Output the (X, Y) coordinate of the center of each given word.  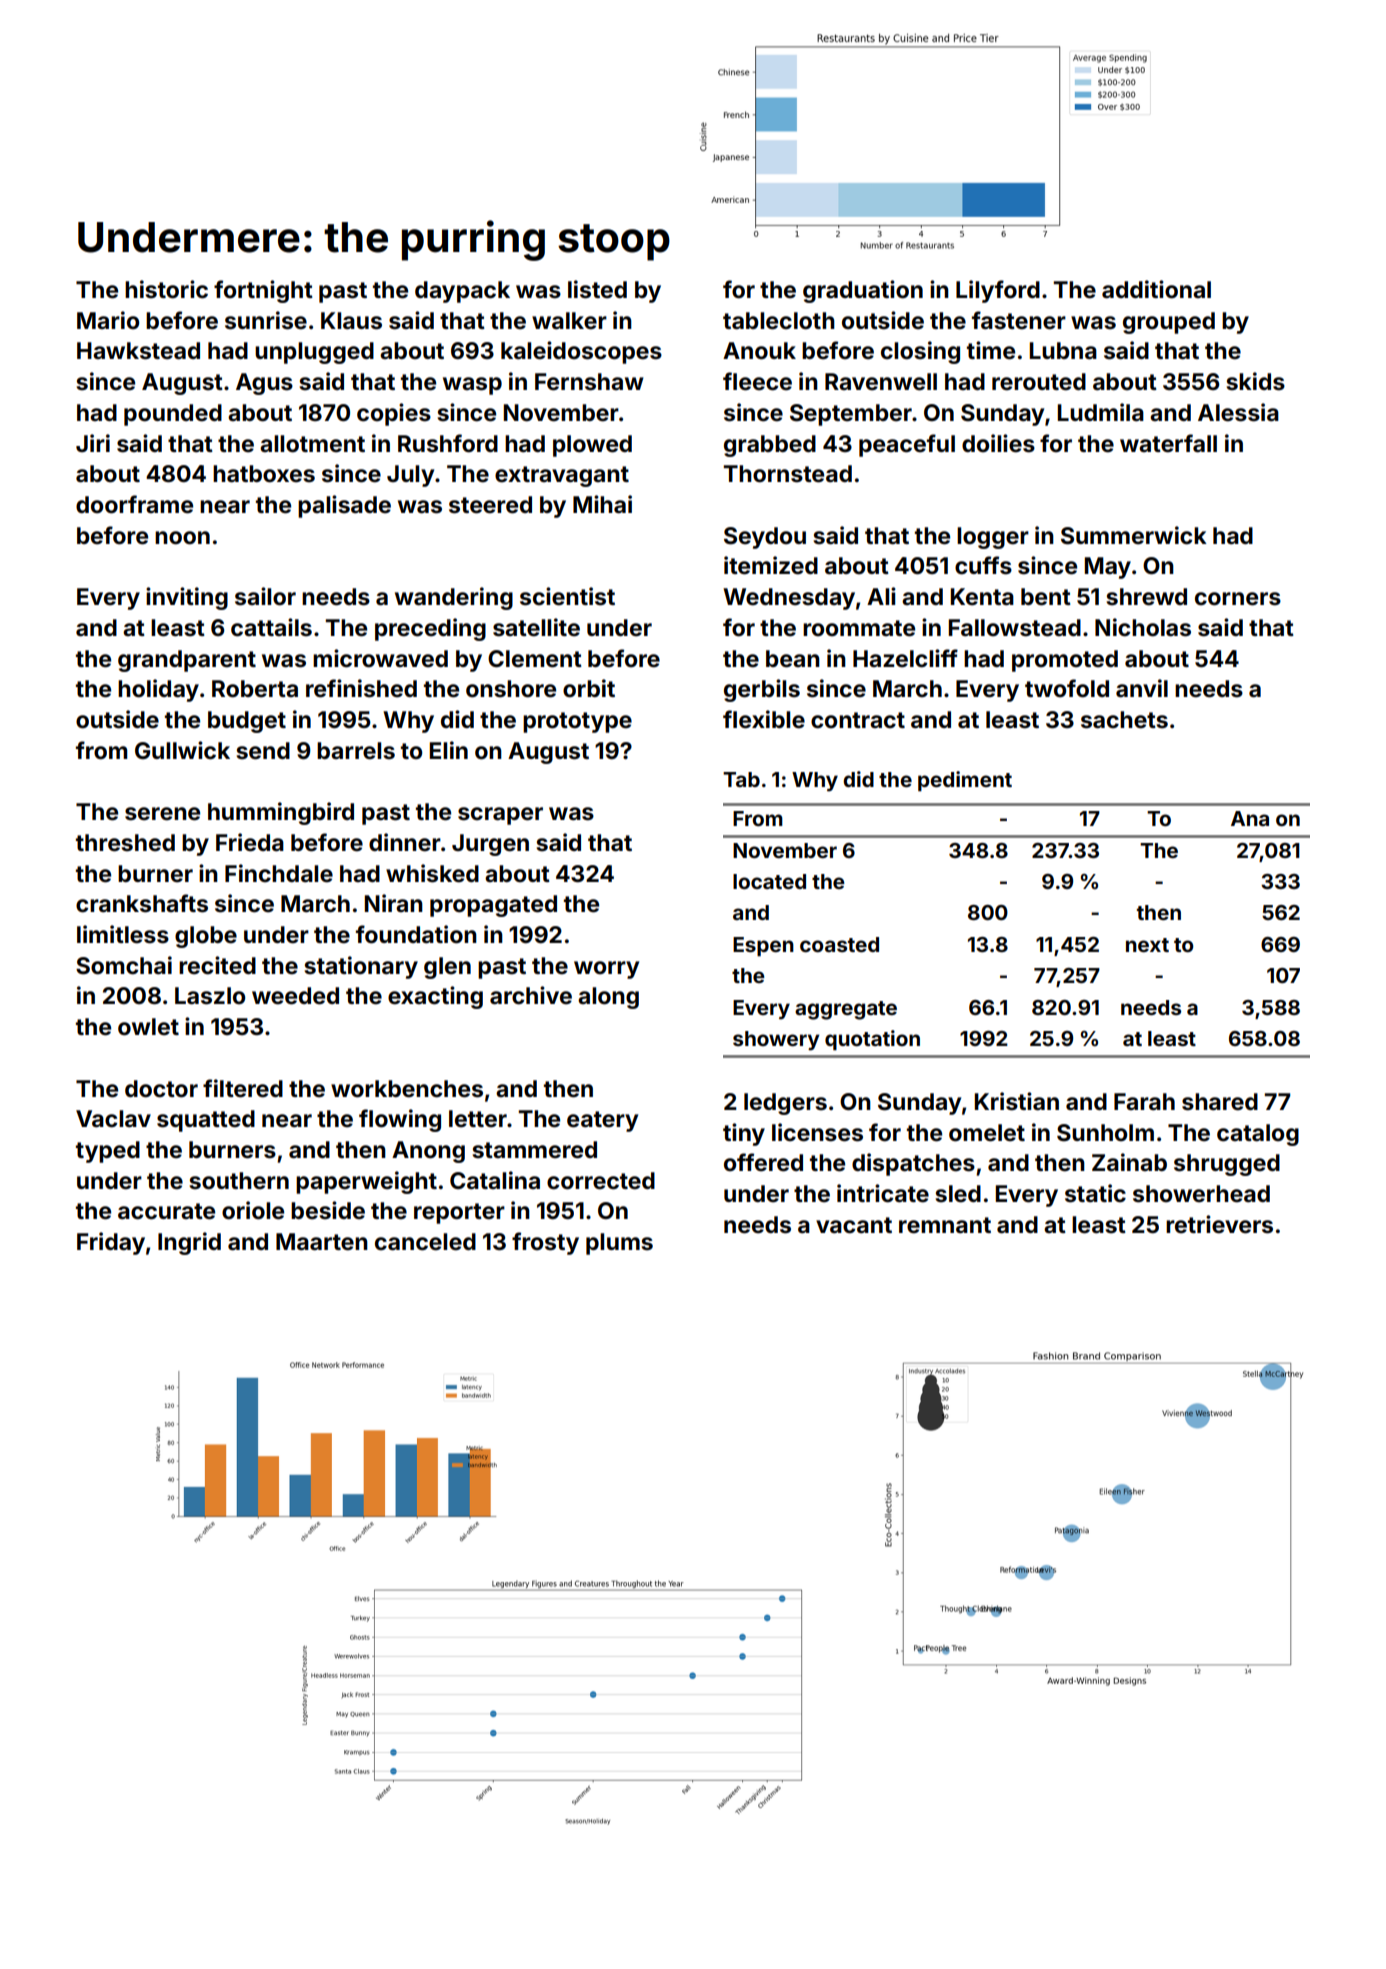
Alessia (1238, 412)
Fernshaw (589, 382)
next (1147, 945)
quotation (872, 1040)
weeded (295, 996)
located (769, 881)
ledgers (785, 1104)
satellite (536, 627)
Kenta (982, 597)
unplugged (314, 353)
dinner (405, 842)
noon (182, 538)
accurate (166, 1211)
